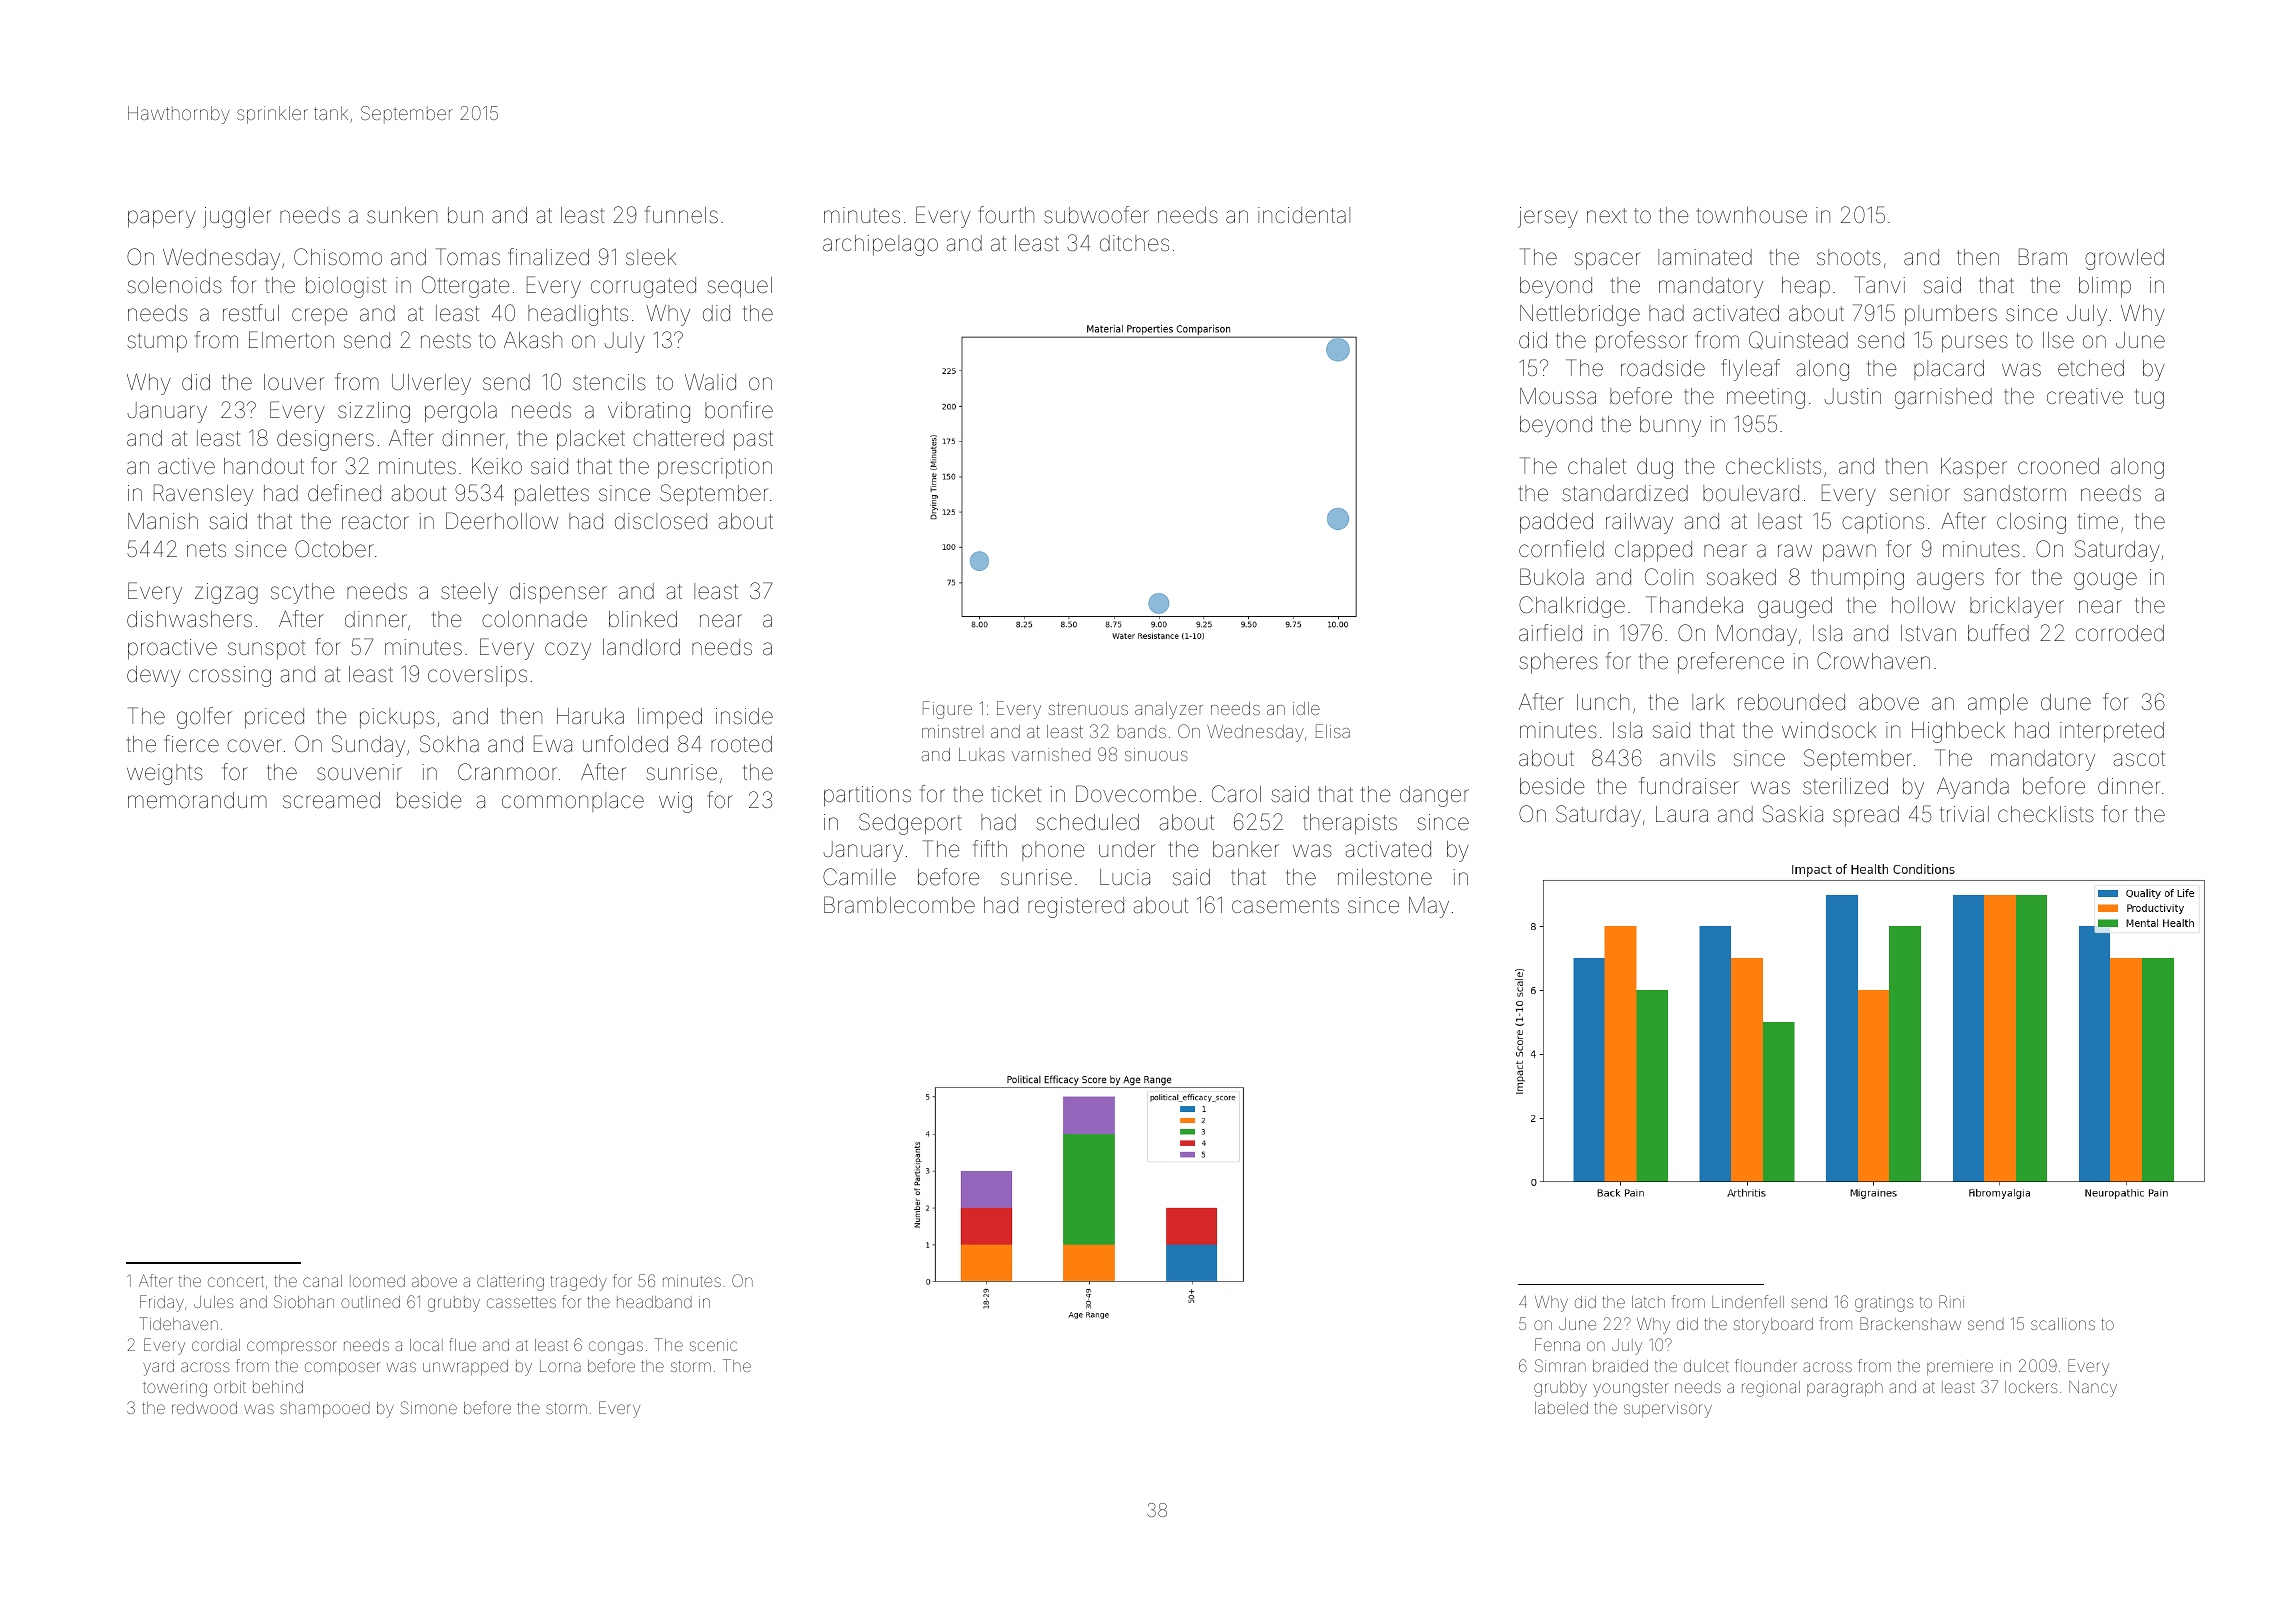  Describe the element at coordinates (1951, 1301) in the screenshot. I see `Rini` at that location.
